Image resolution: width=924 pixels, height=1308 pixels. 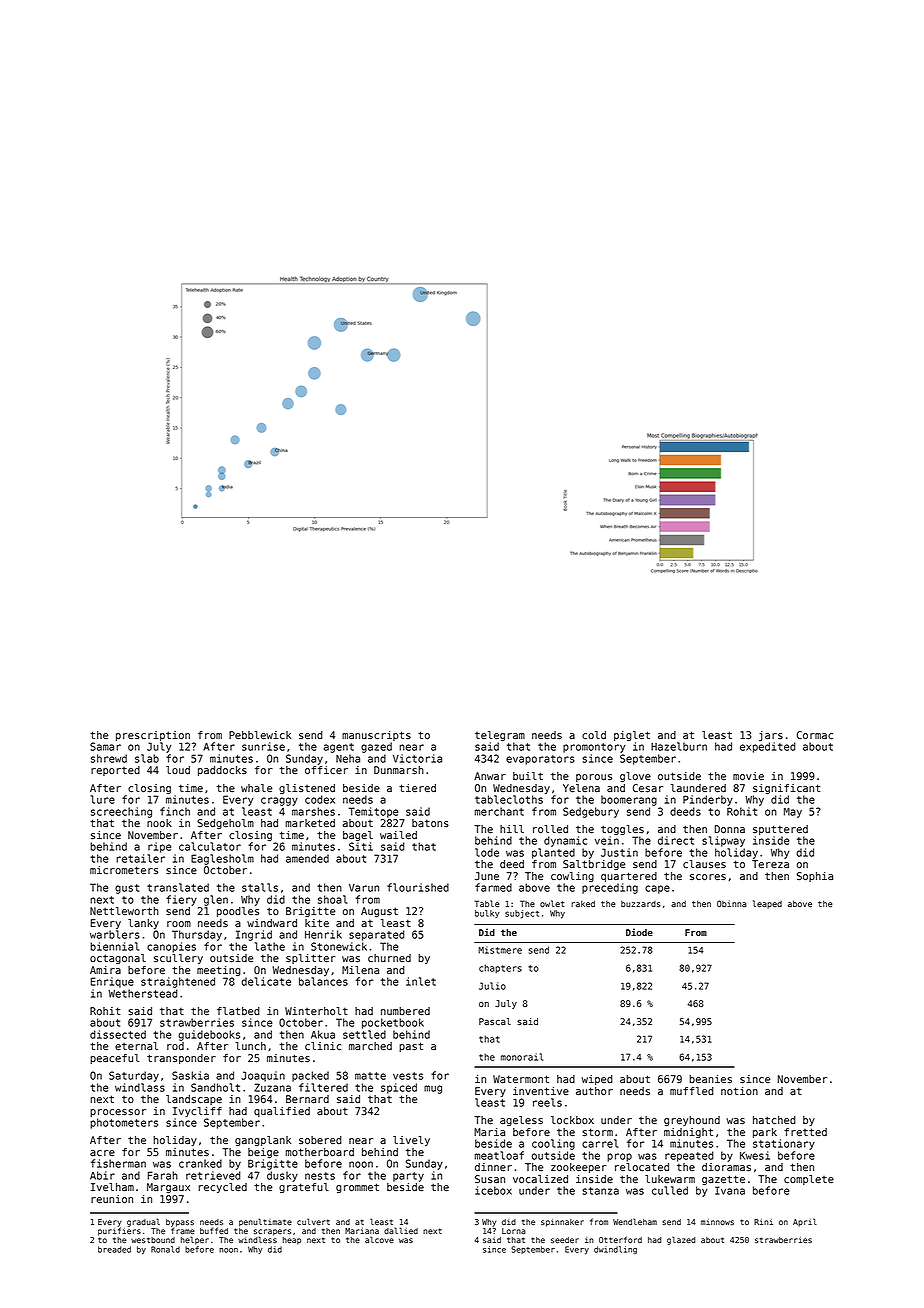 I want to click on sputtered, so click(x=780, y=830).
